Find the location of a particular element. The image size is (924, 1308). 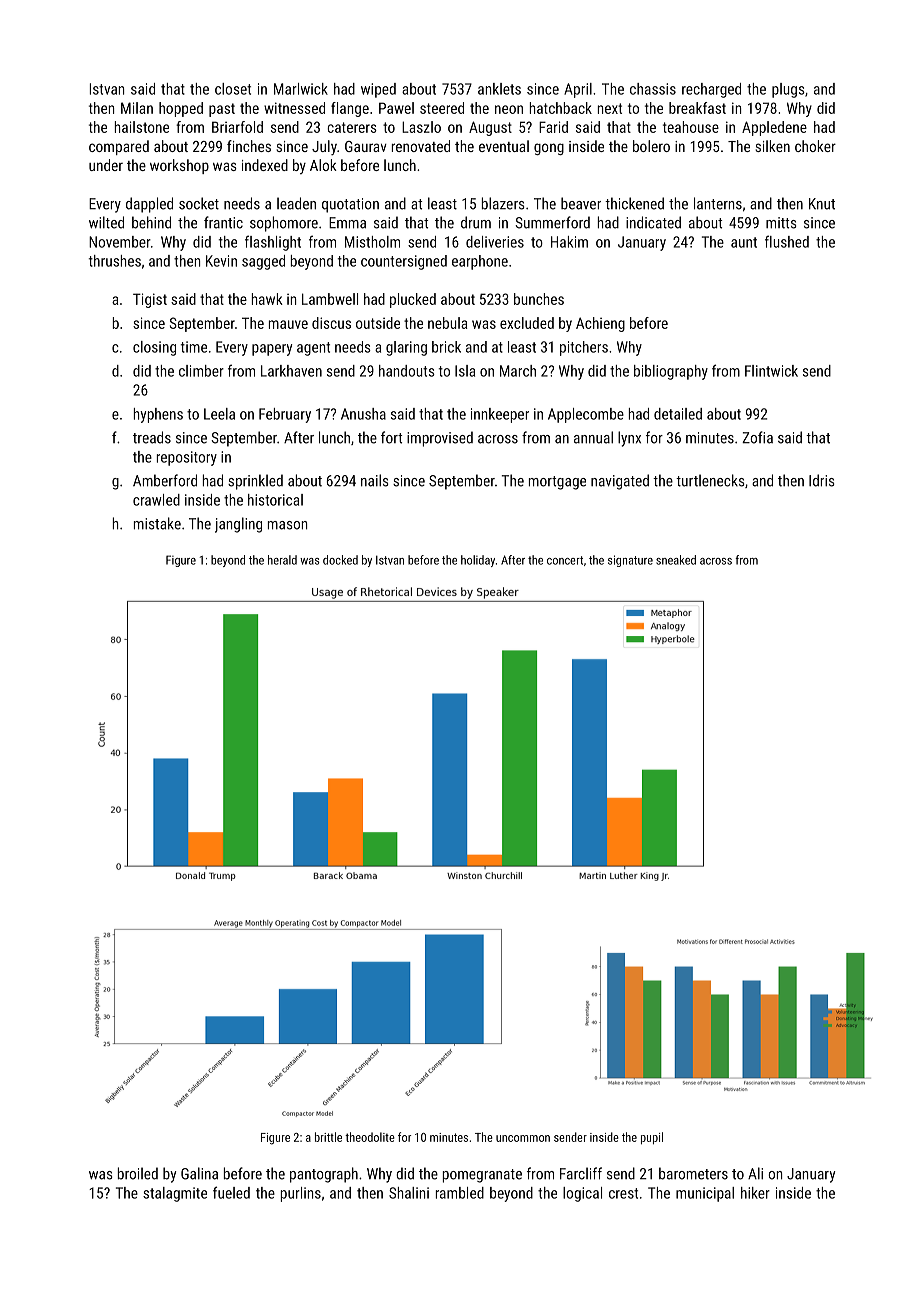

chassis is located at coordinates (653, 89).
